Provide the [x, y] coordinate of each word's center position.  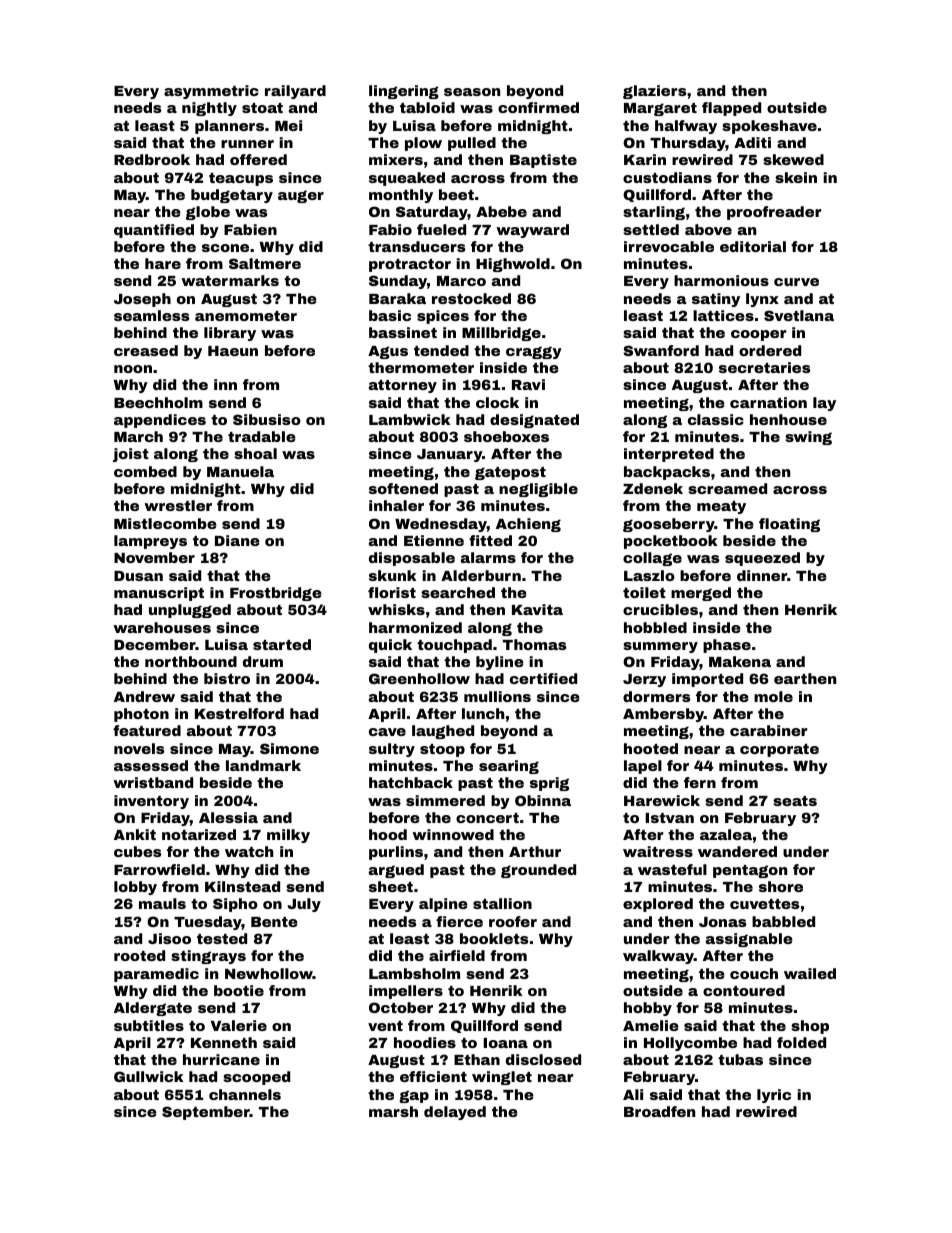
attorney [403, 386]
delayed [455, 1113]
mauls [162, 903]
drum [263, 661]
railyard [295, 92]
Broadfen [659, 1111]
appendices [160, 421]
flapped [731, 109]
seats [795, 801]
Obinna [543, 800]
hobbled [655, 627]
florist [392, 592]
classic [716, 419]
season [472, 92]
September [206, 1113]
